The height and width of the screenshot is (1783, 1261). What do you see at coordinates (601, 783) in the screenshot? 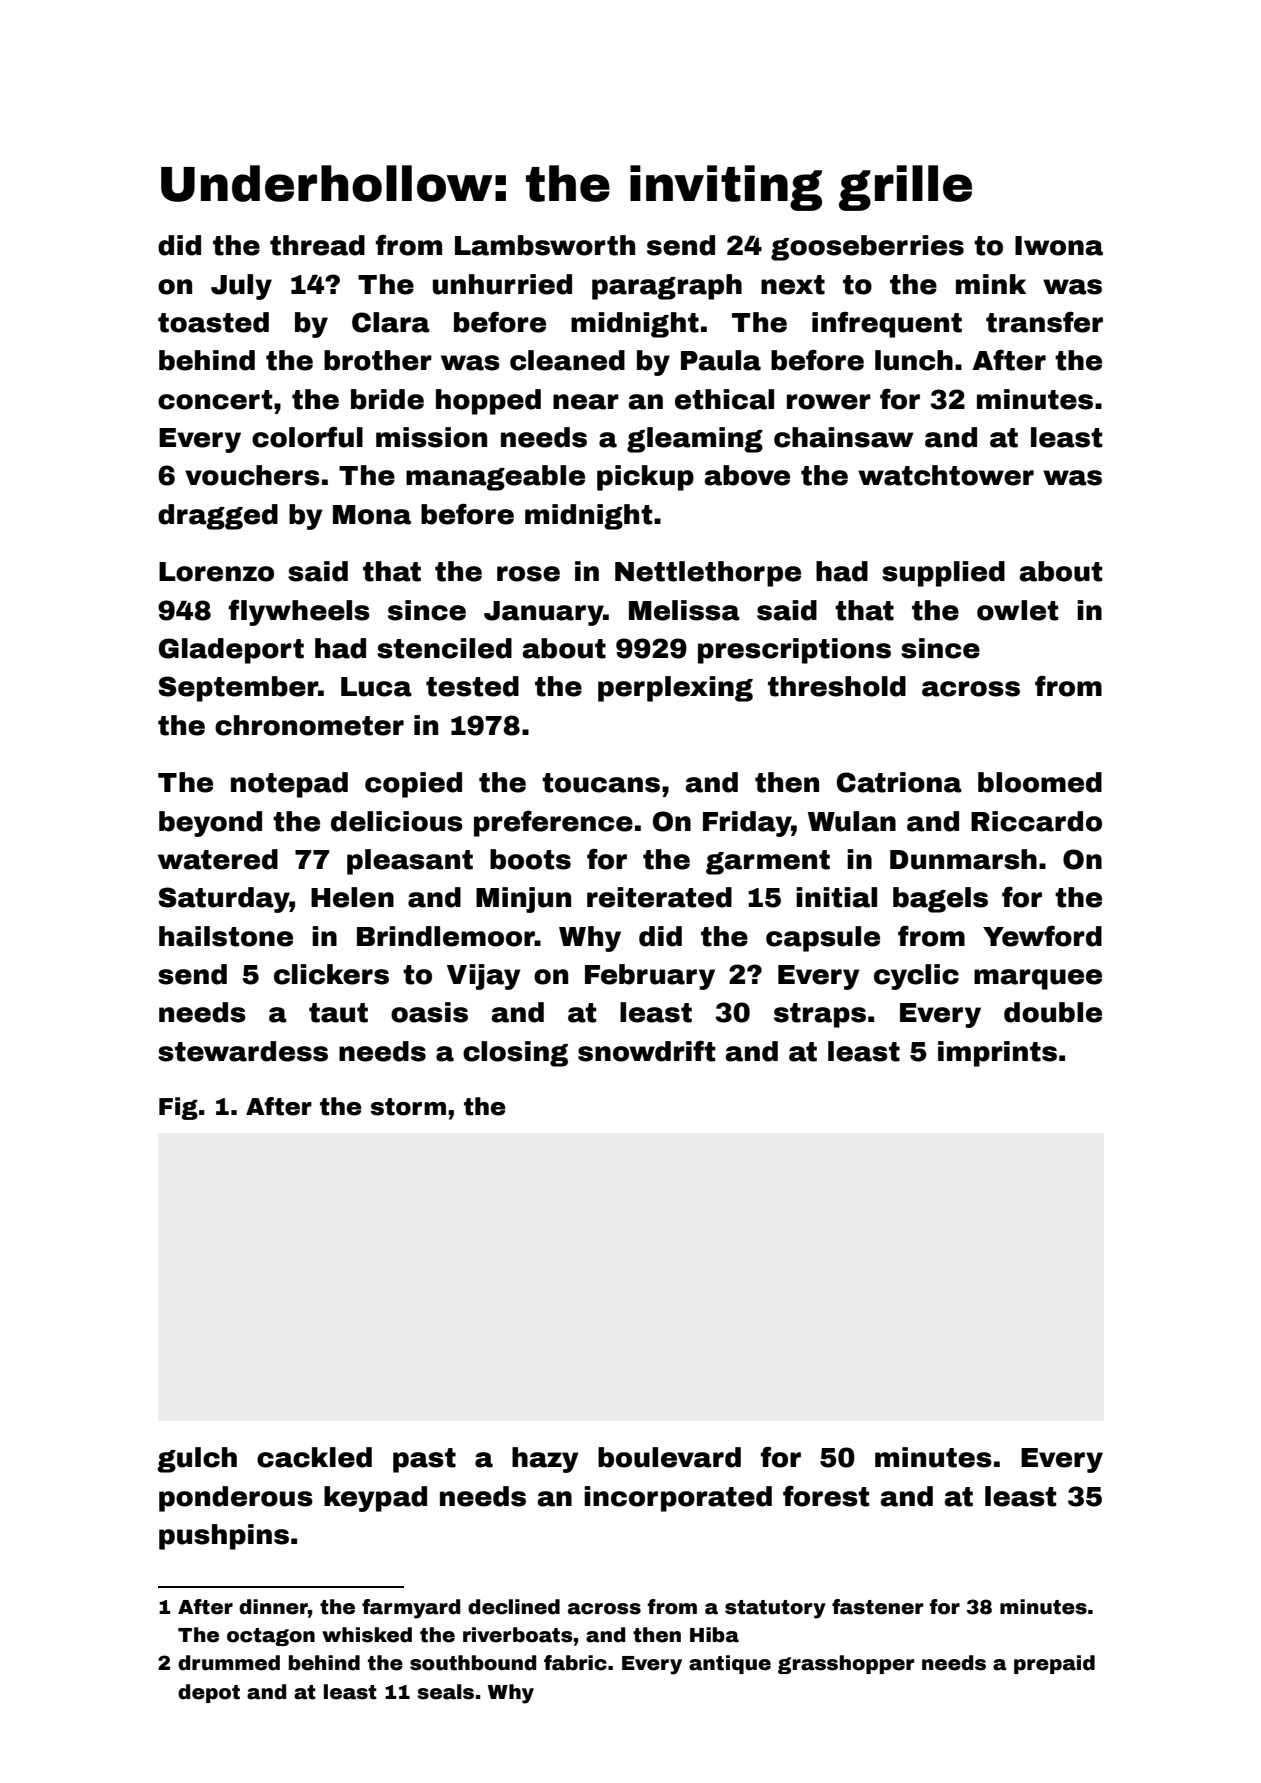
I see `toucans` at bounding box center [601, 783].
